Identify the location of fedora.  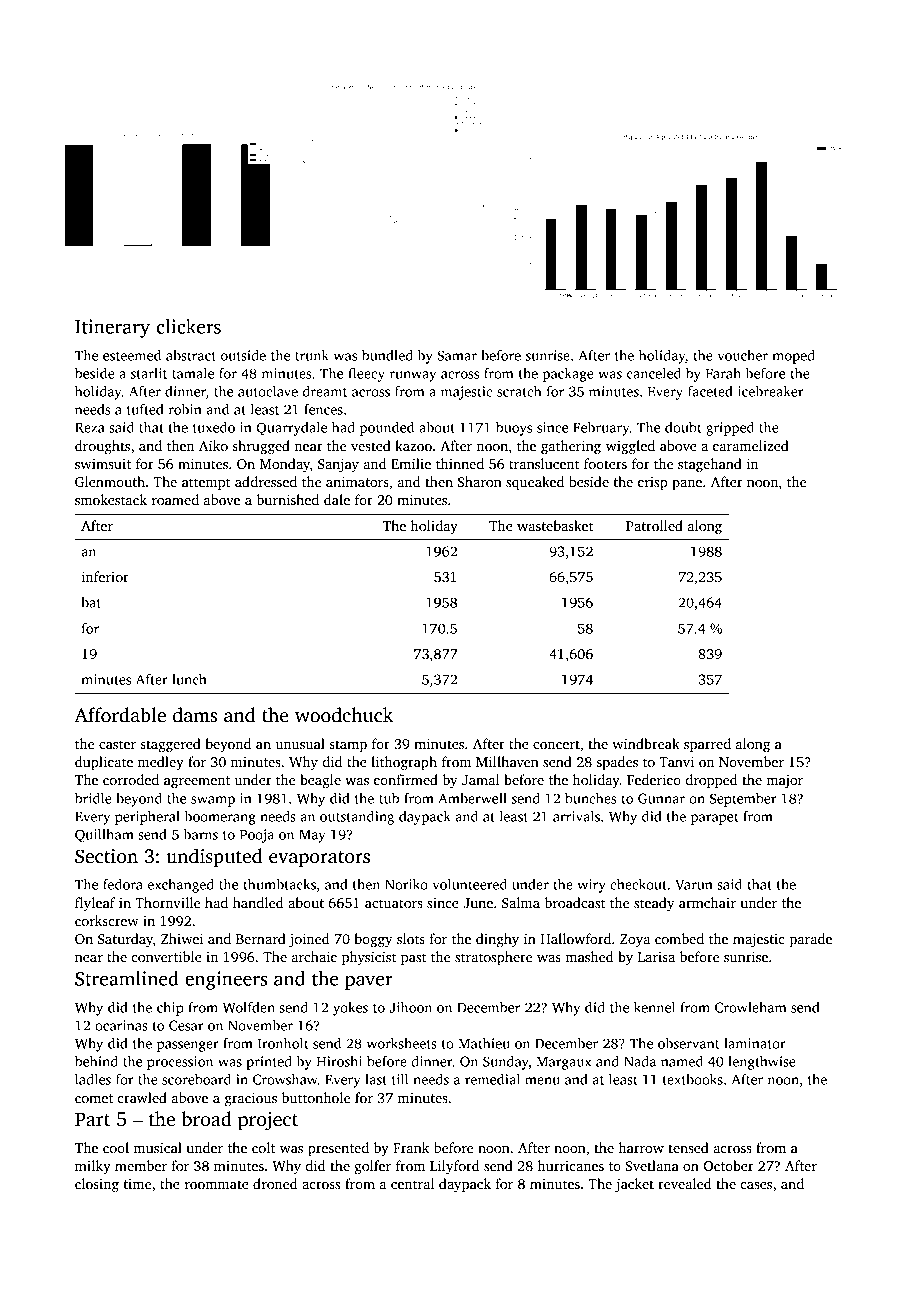
(123, 884).
